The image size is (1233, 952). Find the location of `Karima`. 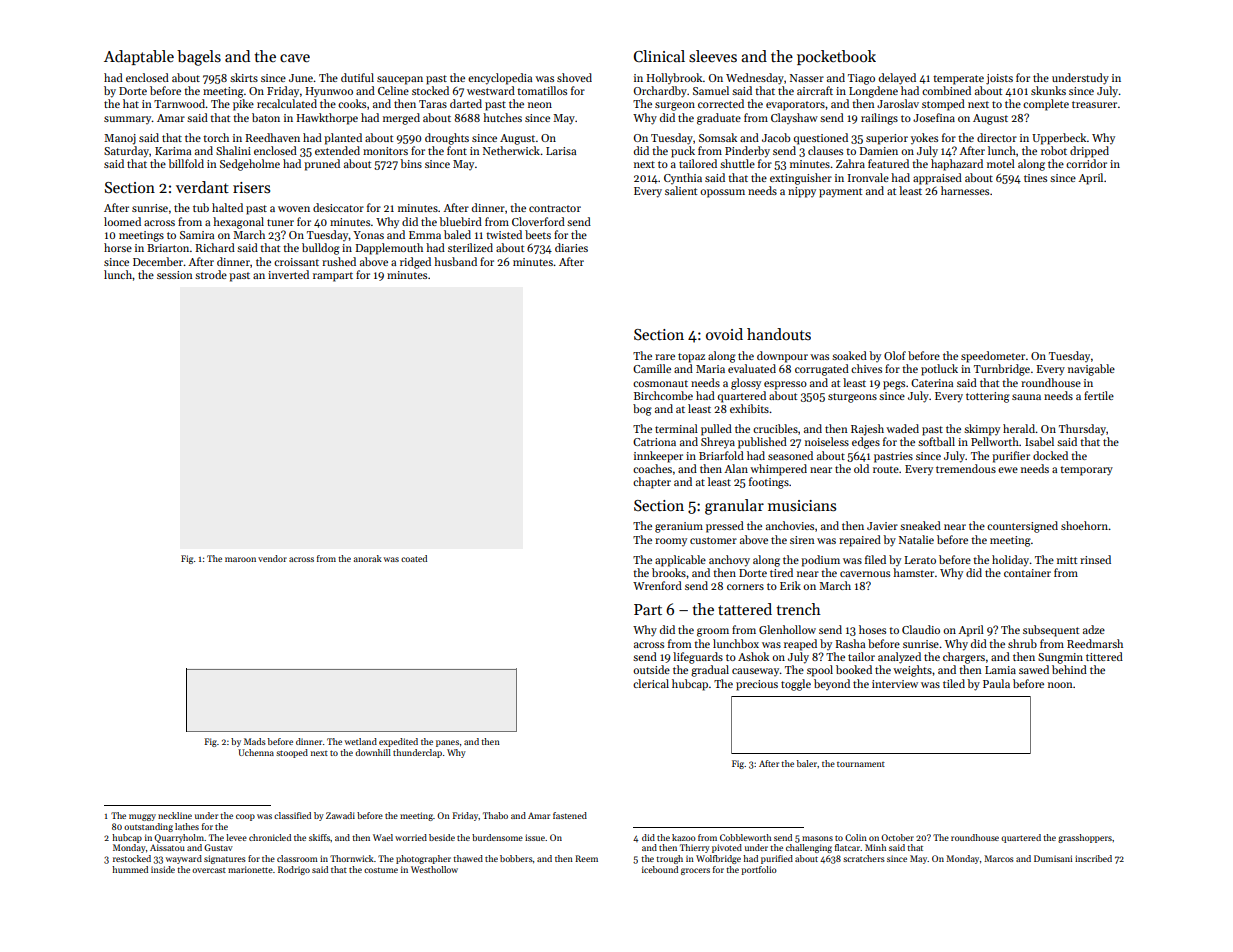

Karima is located at coordinates (173, 151).
